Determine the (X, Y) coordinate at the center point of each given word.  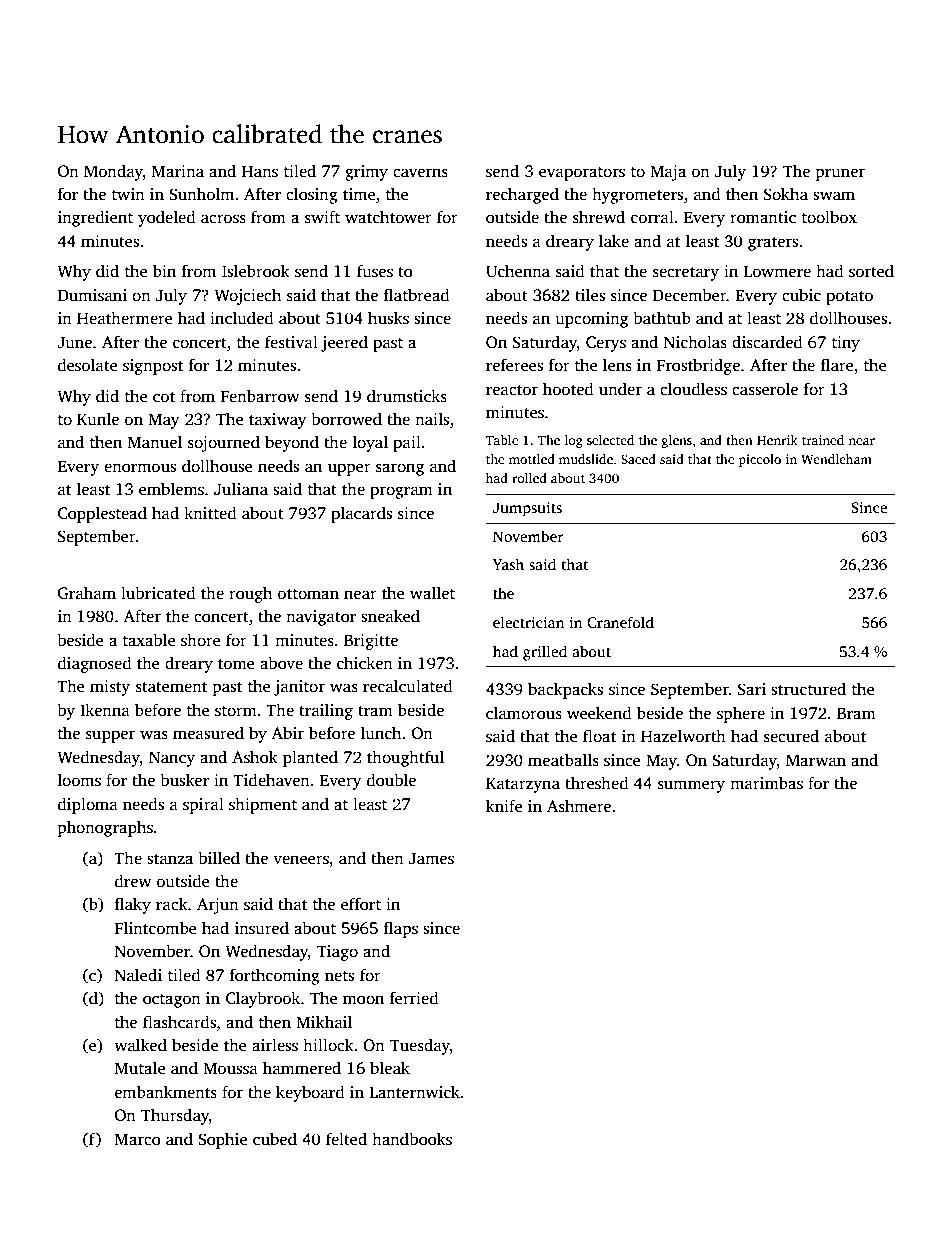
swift (322, 217)
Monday (113, 172)
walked (140, 1045)
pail (407, 443)
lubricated (158, 592)
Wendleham (836, 459)
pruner (840, 174)
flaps (401, 929)
